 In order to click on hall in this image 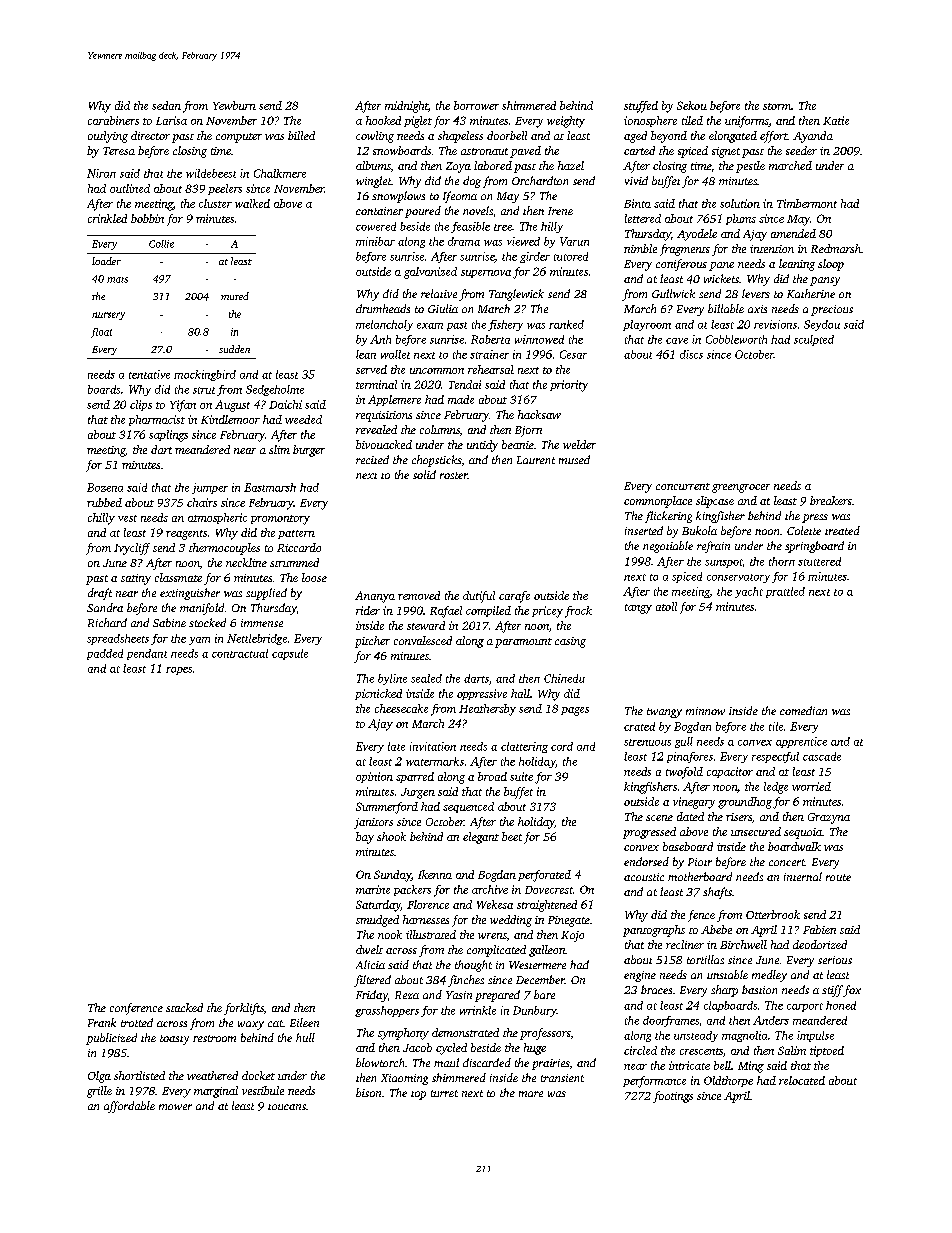, I will do `click(520, 693)`.
